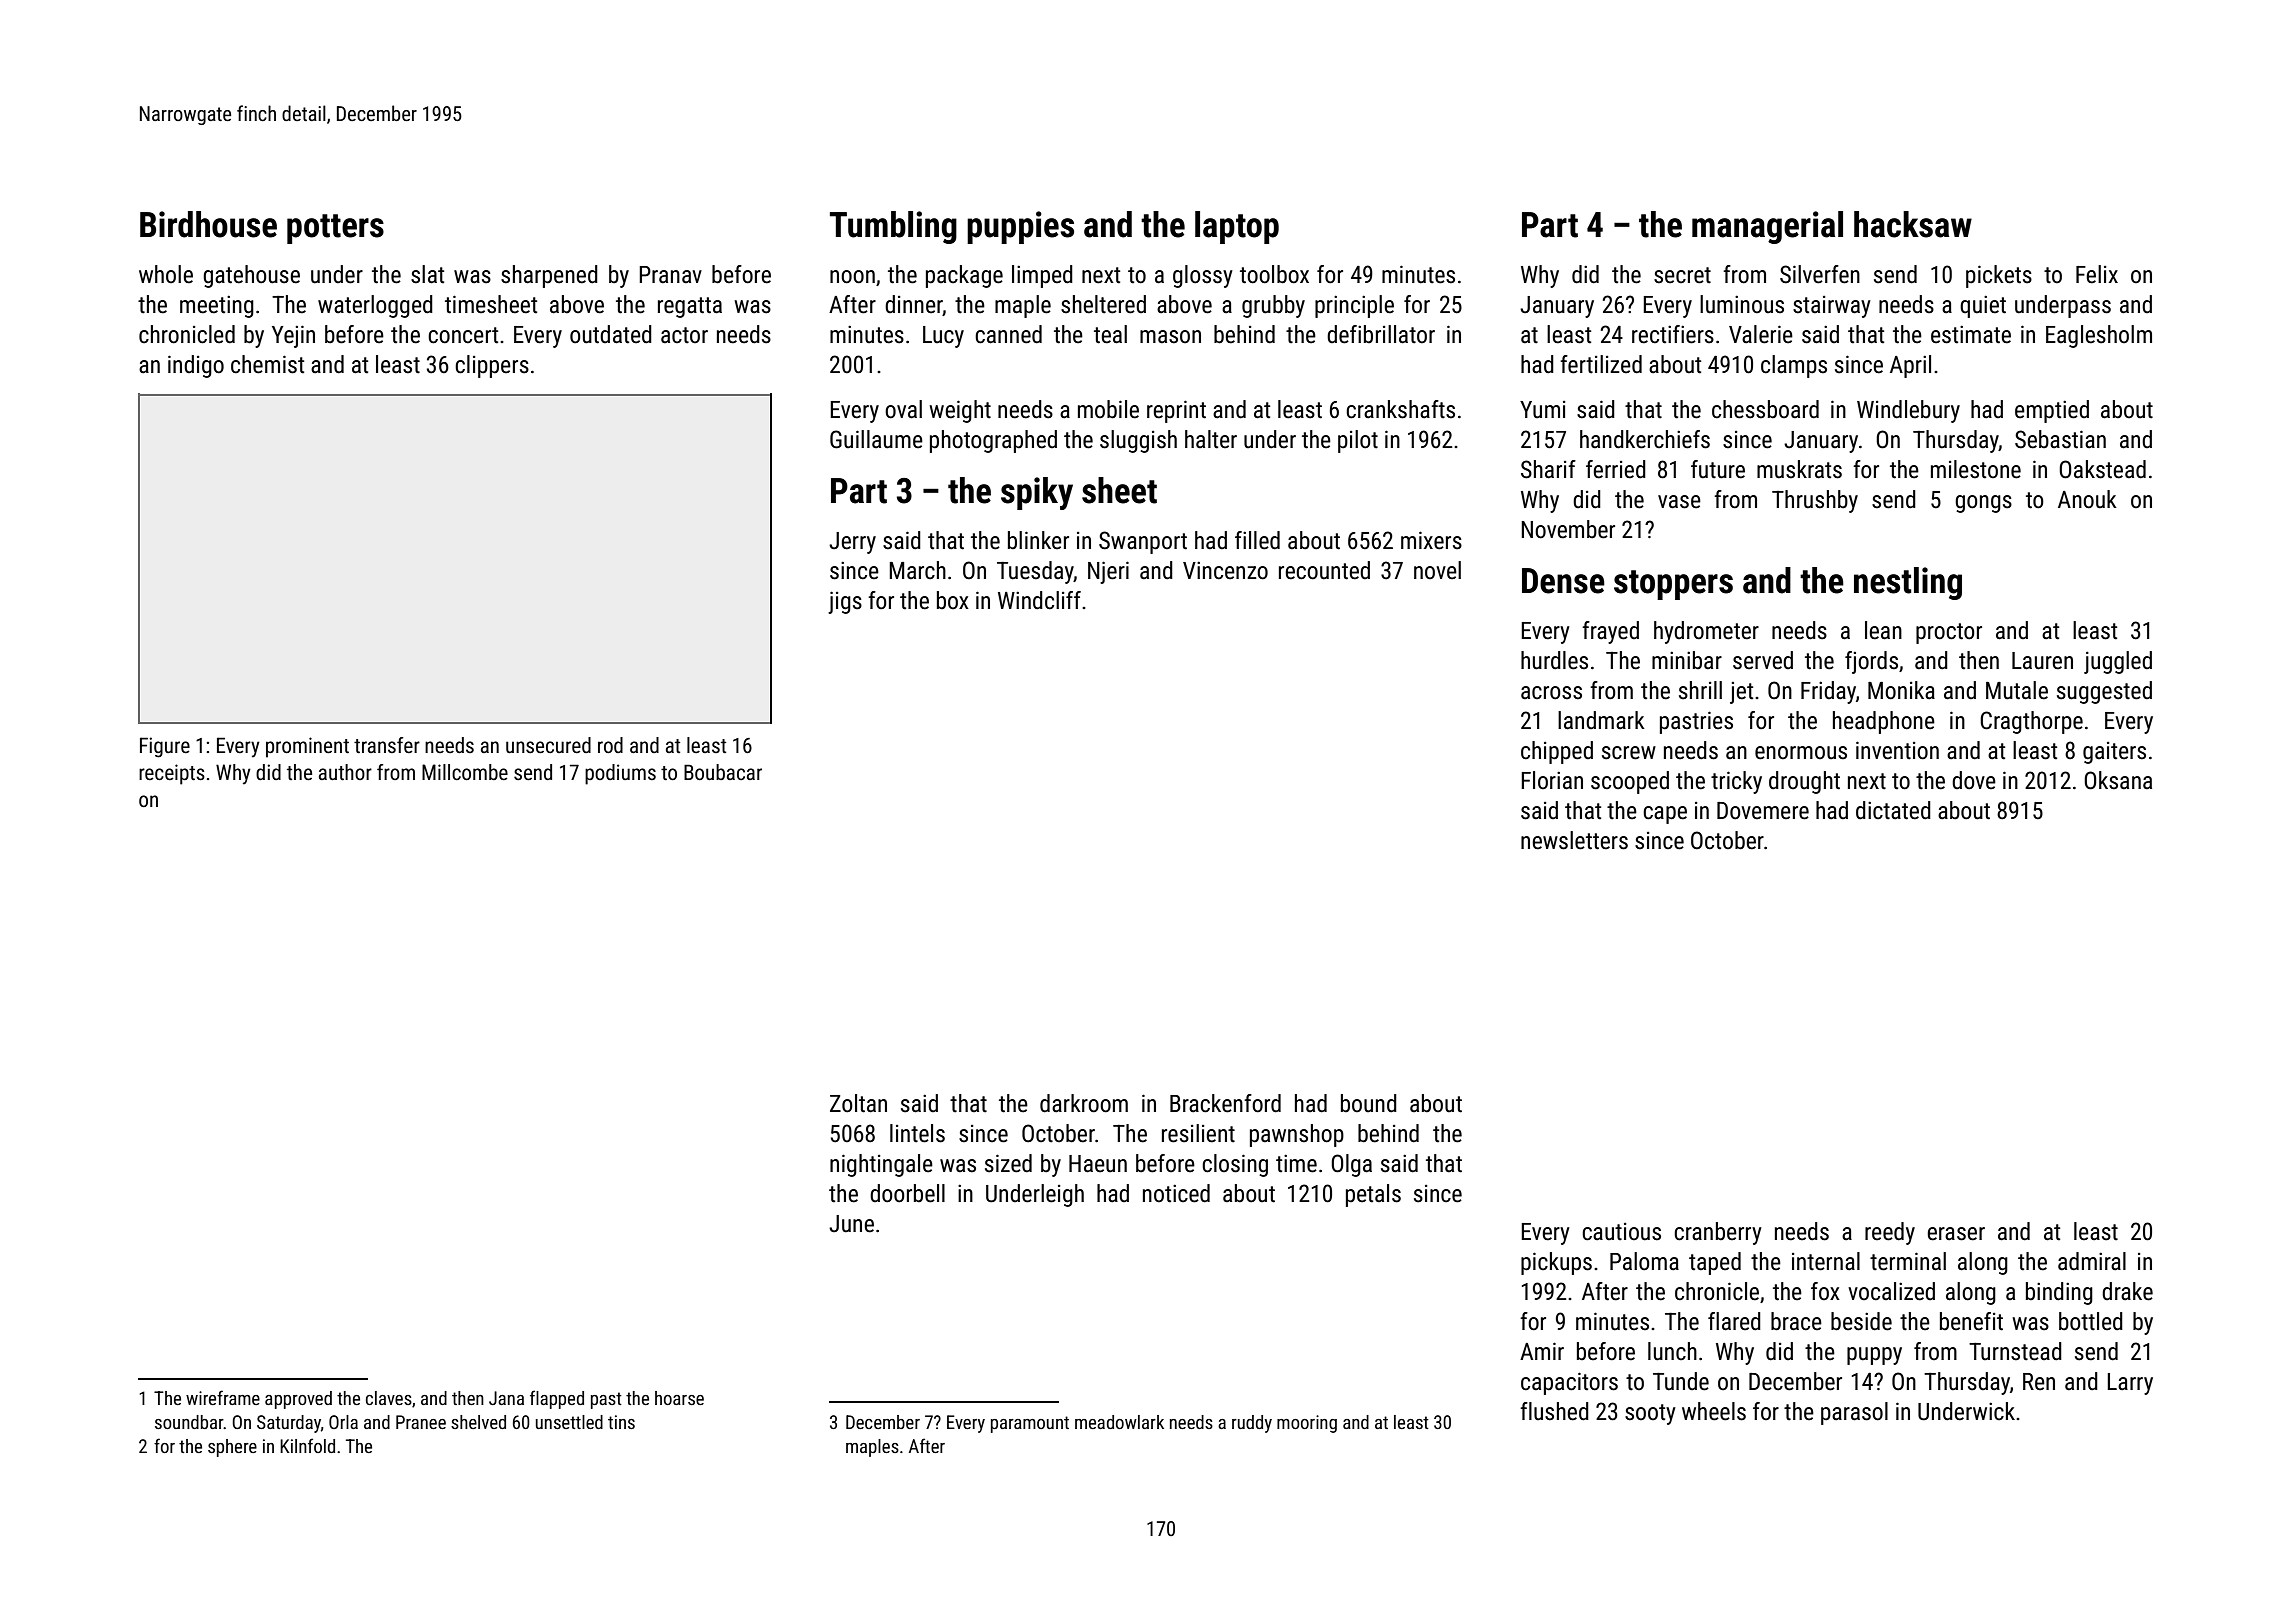 The height and width of the document is (1620, 2292). What do you see at coordinates (893, 227) in the document?
I see `Tumbling` at bounding box center [893, 227].
